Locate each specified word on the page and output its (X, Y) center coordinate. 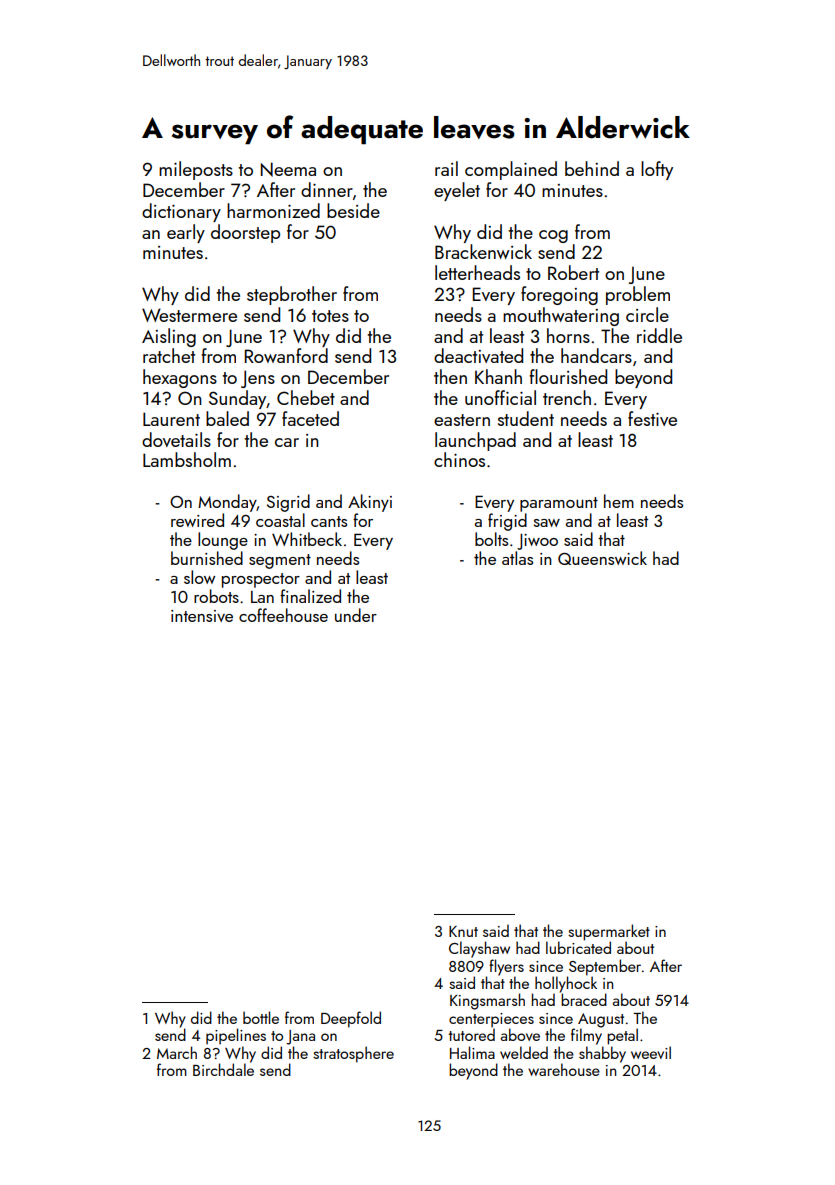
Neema (288, 169)
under (356, 615)
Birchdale (223, 1069)
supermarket (609, 932)
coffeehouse (283, 615)
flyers (506, 967)
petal (622, 1036)
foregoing (559, 295)
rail (446, 168)
